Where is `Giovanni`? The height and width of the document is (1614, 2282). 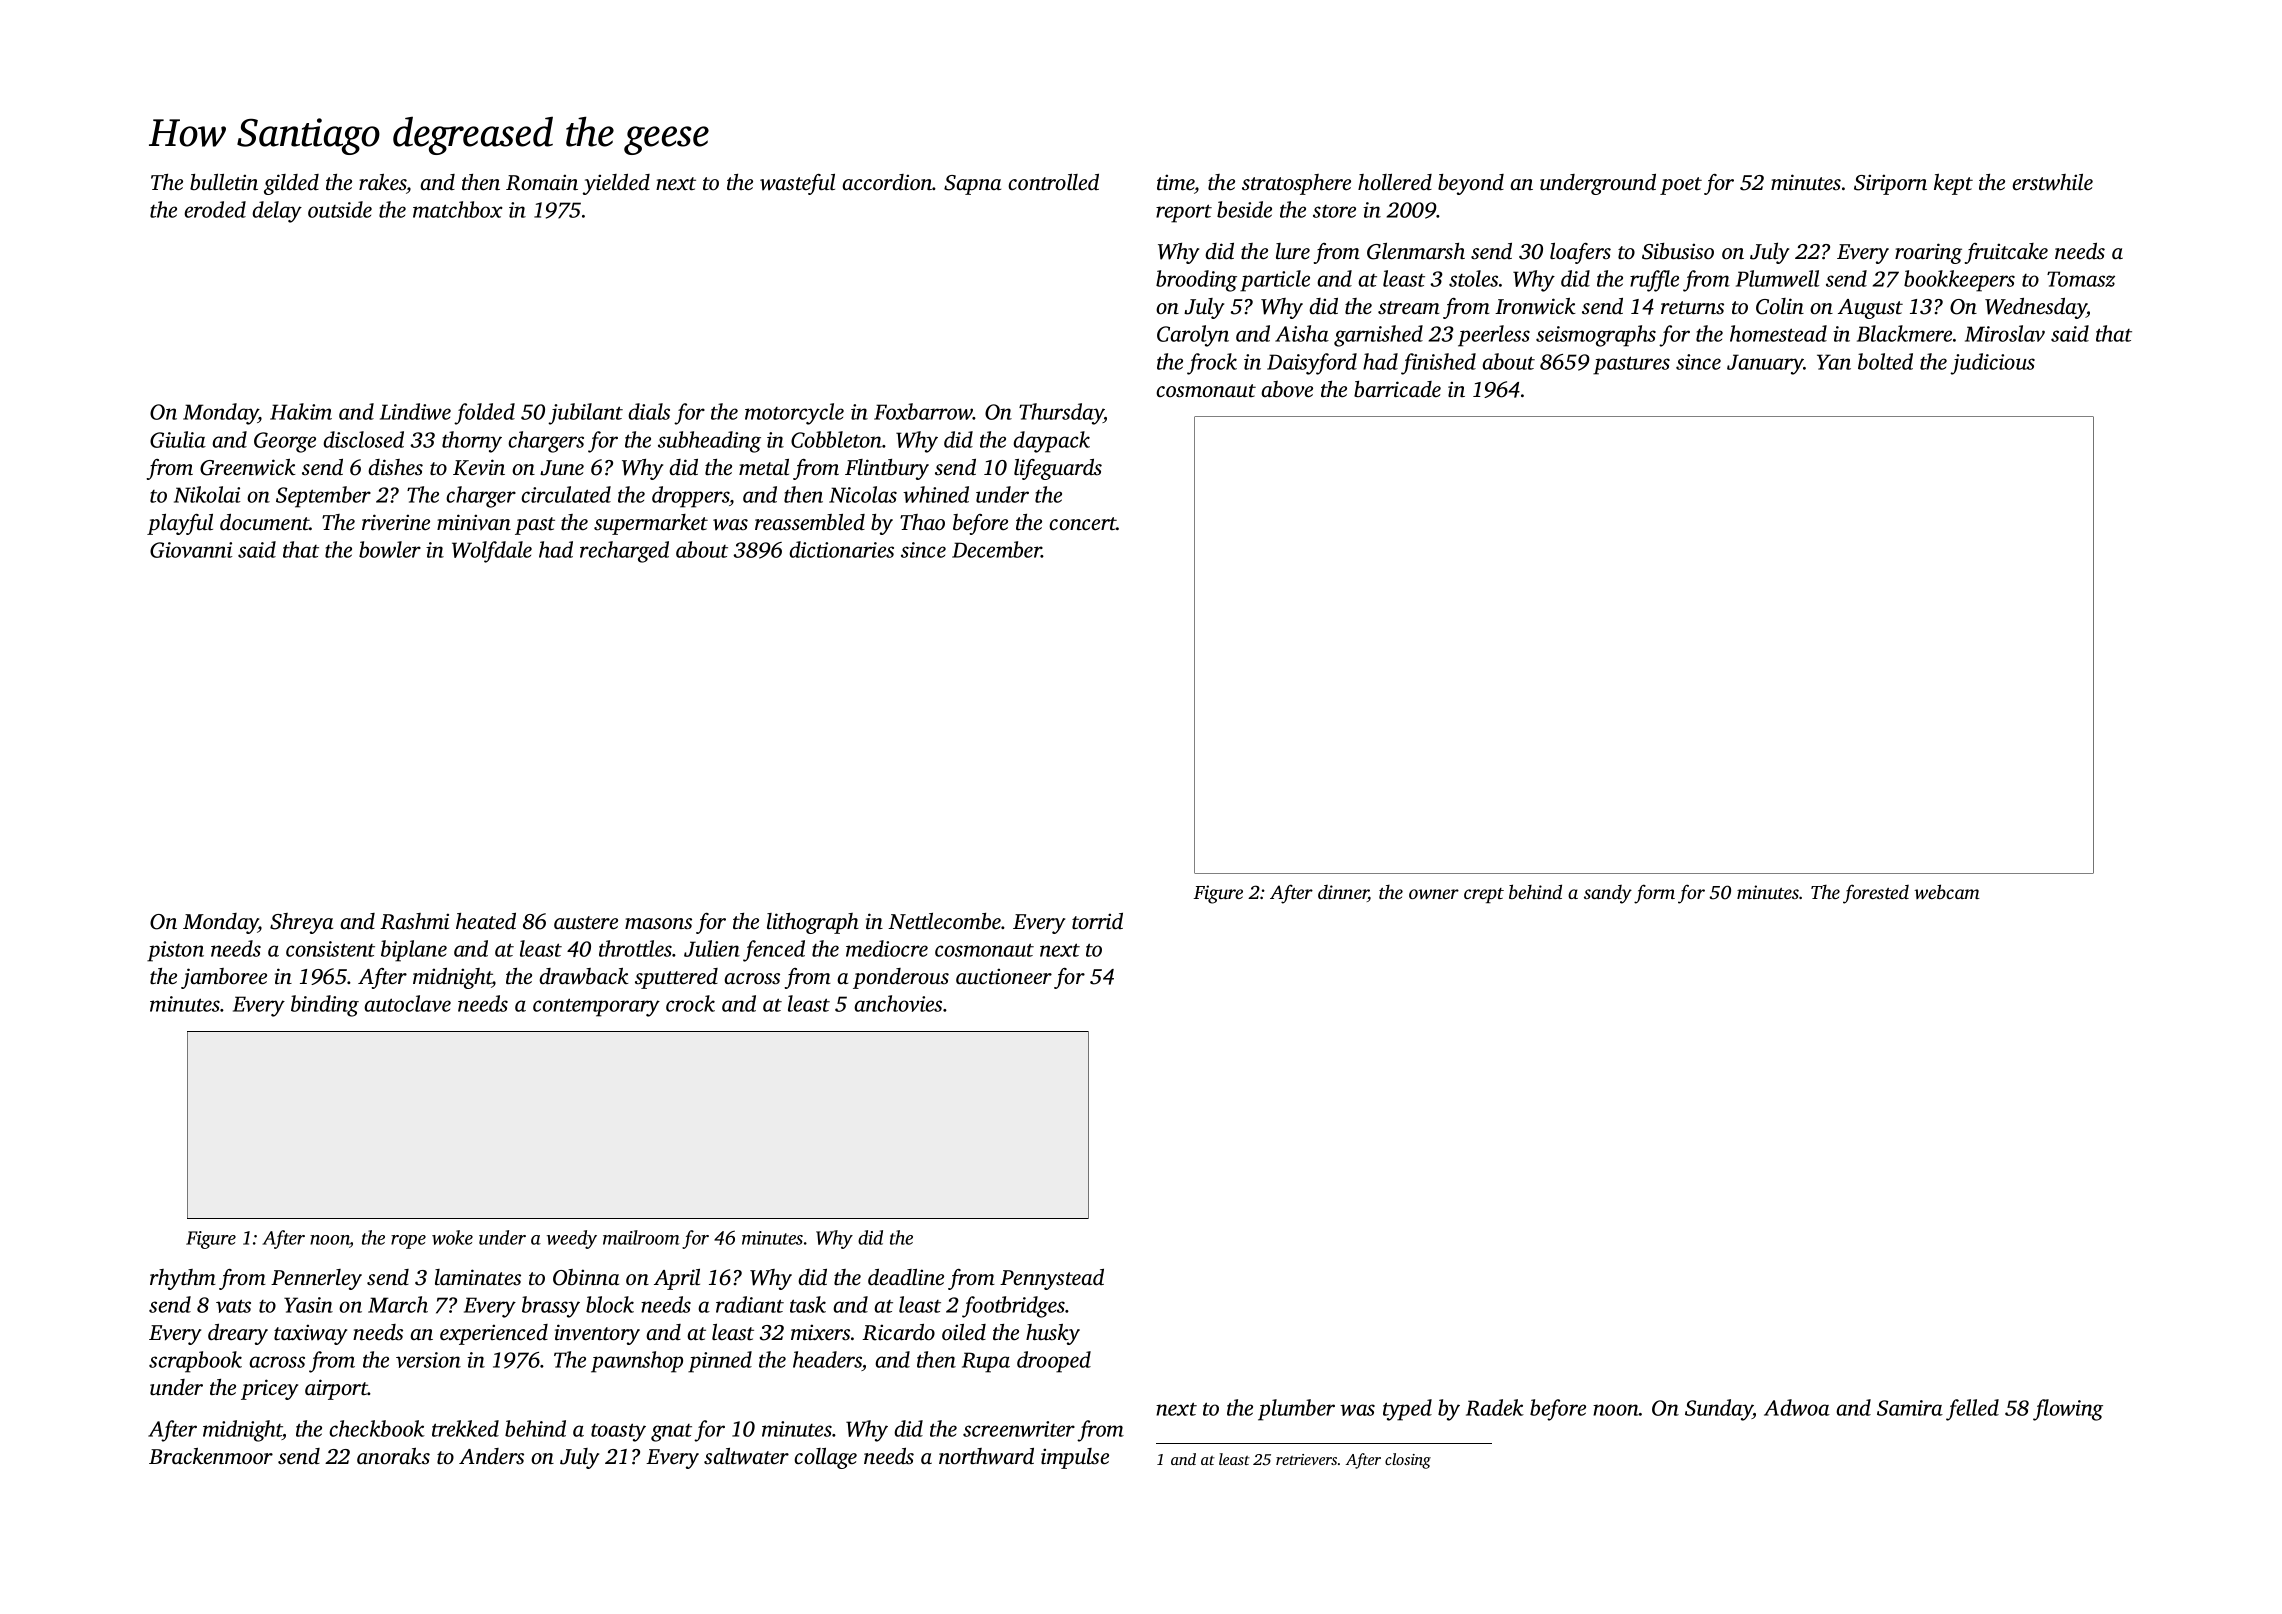
Giovanni is located at coordinates (191, 550).
